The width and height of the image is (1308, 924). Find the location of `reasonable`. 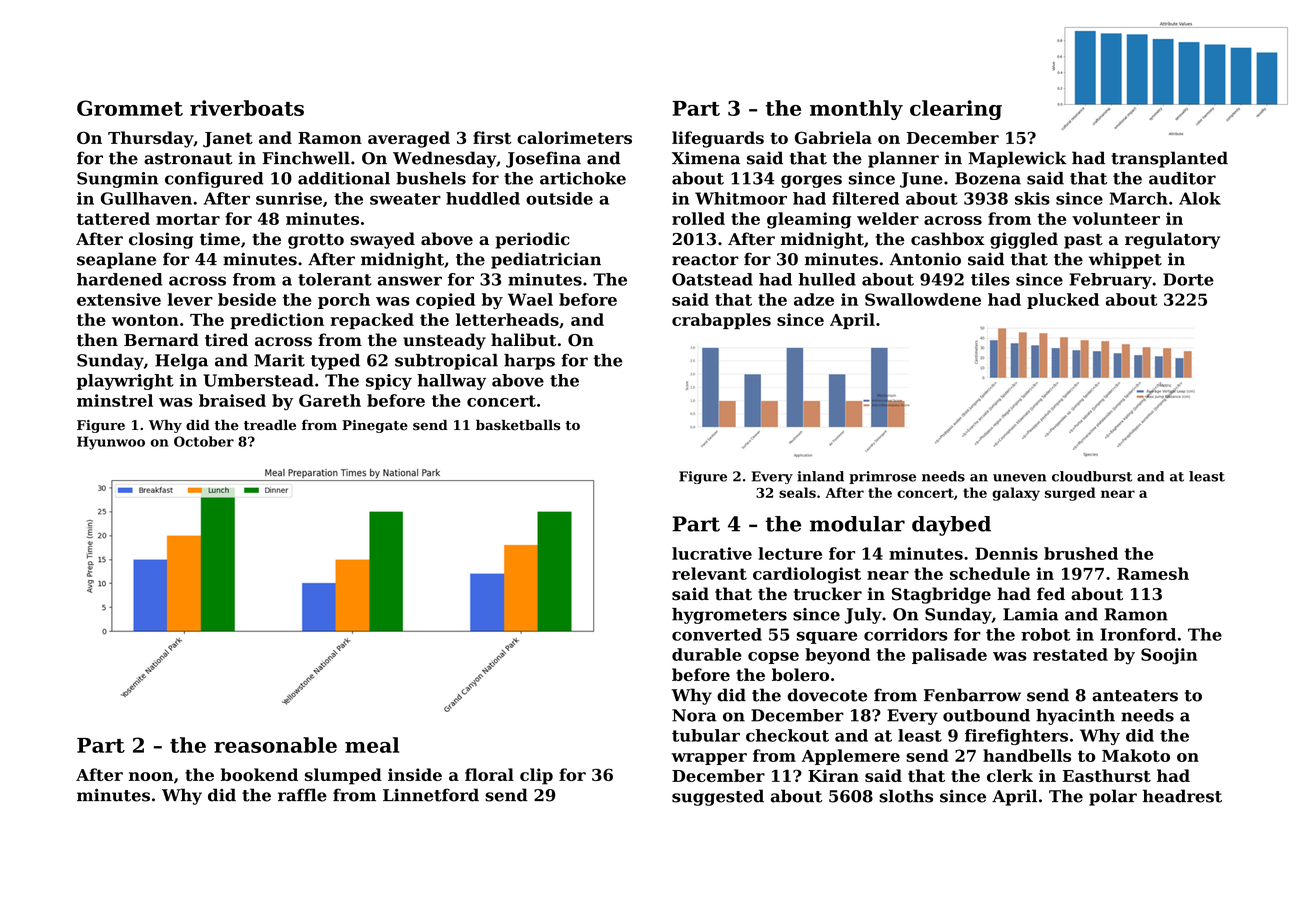

reasonable is located at coordinates (275, 745).
